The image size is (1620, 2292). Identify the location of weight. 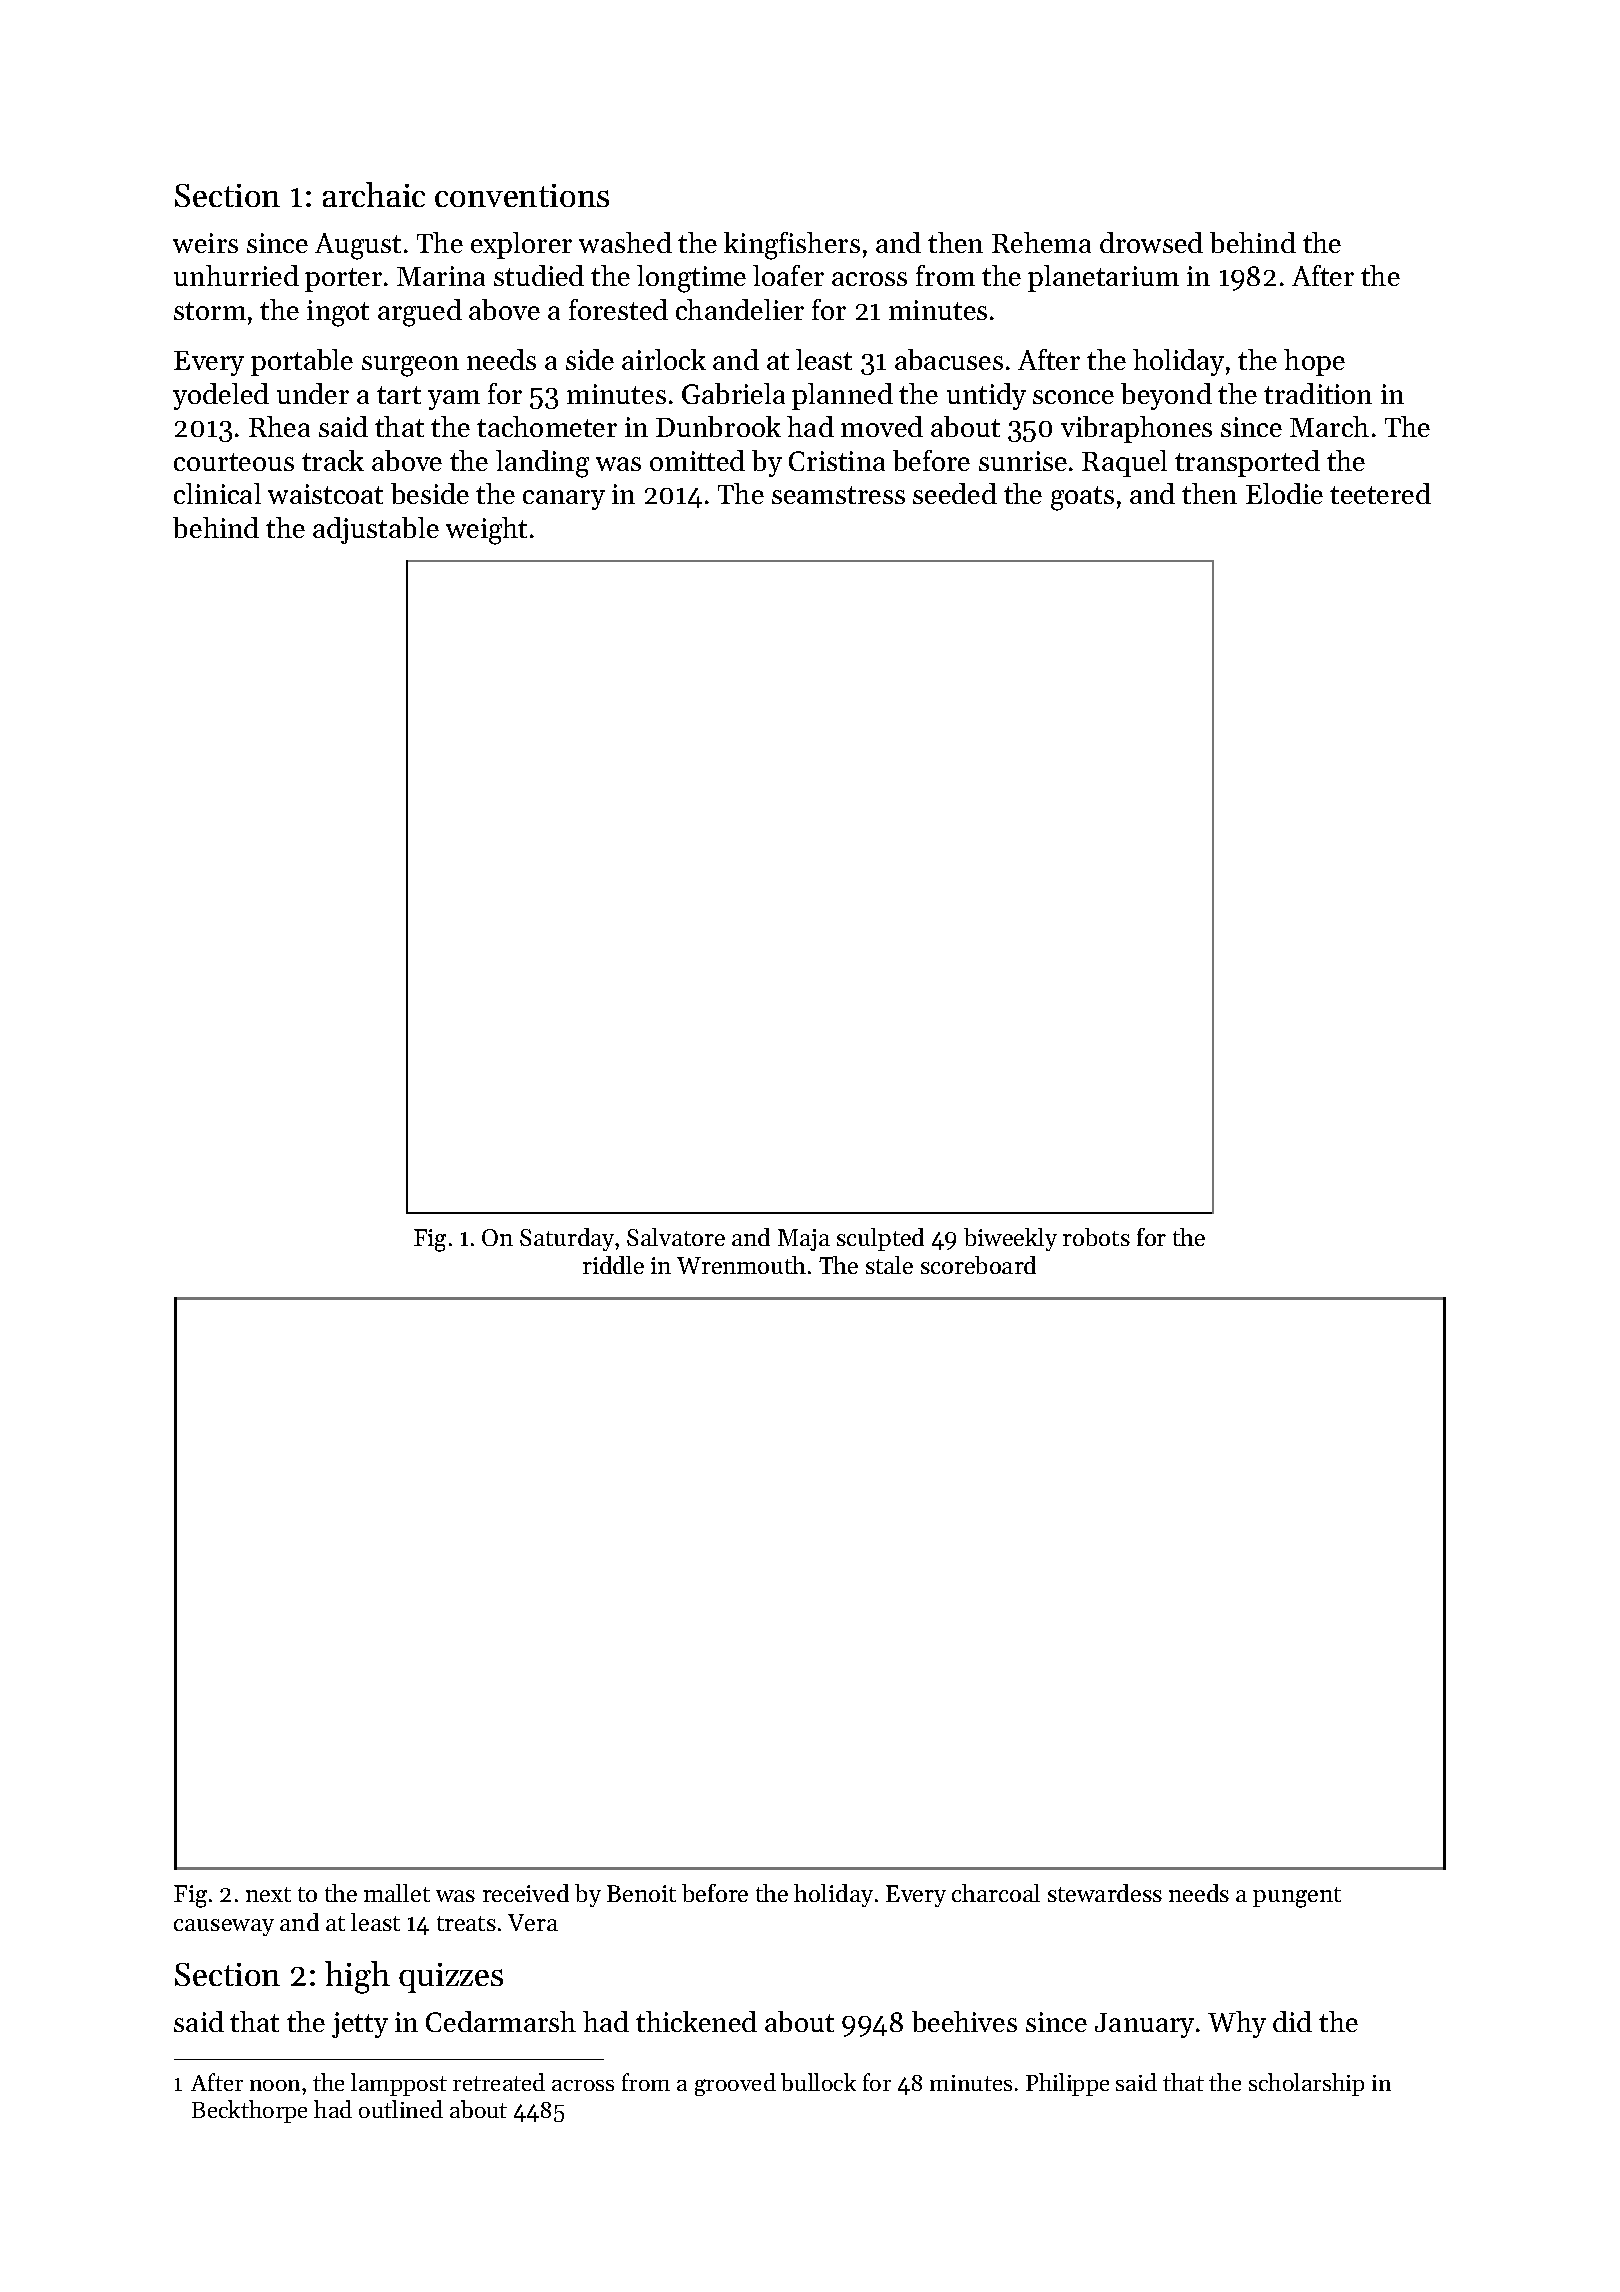
(486, 531).
